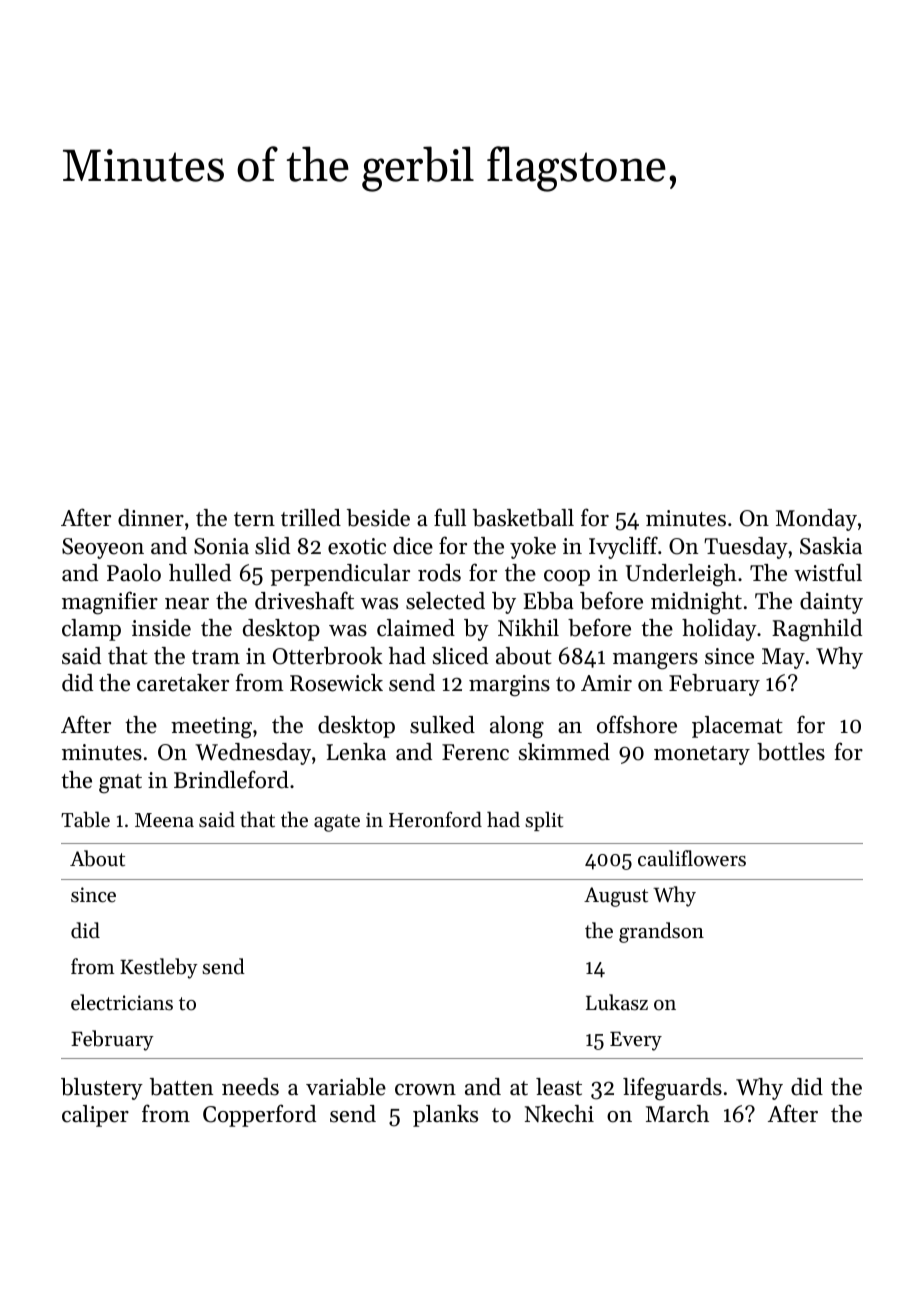 The image size is (924, 1311). I want to click on Table, so click(85, 819).
